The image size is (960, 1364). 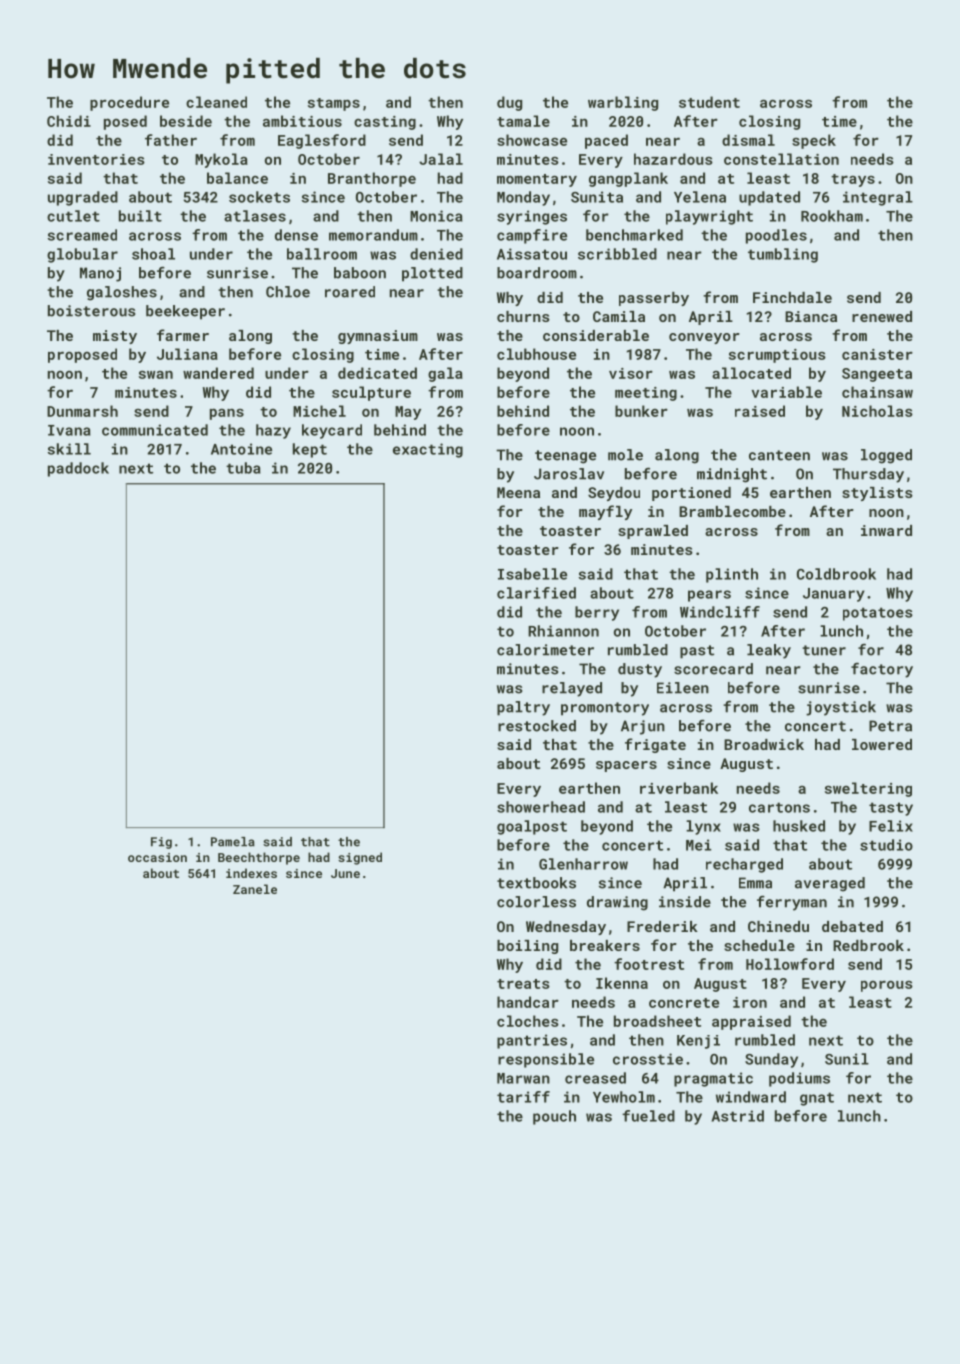 I want to click on tariff, so click(x=523, y=1097).
